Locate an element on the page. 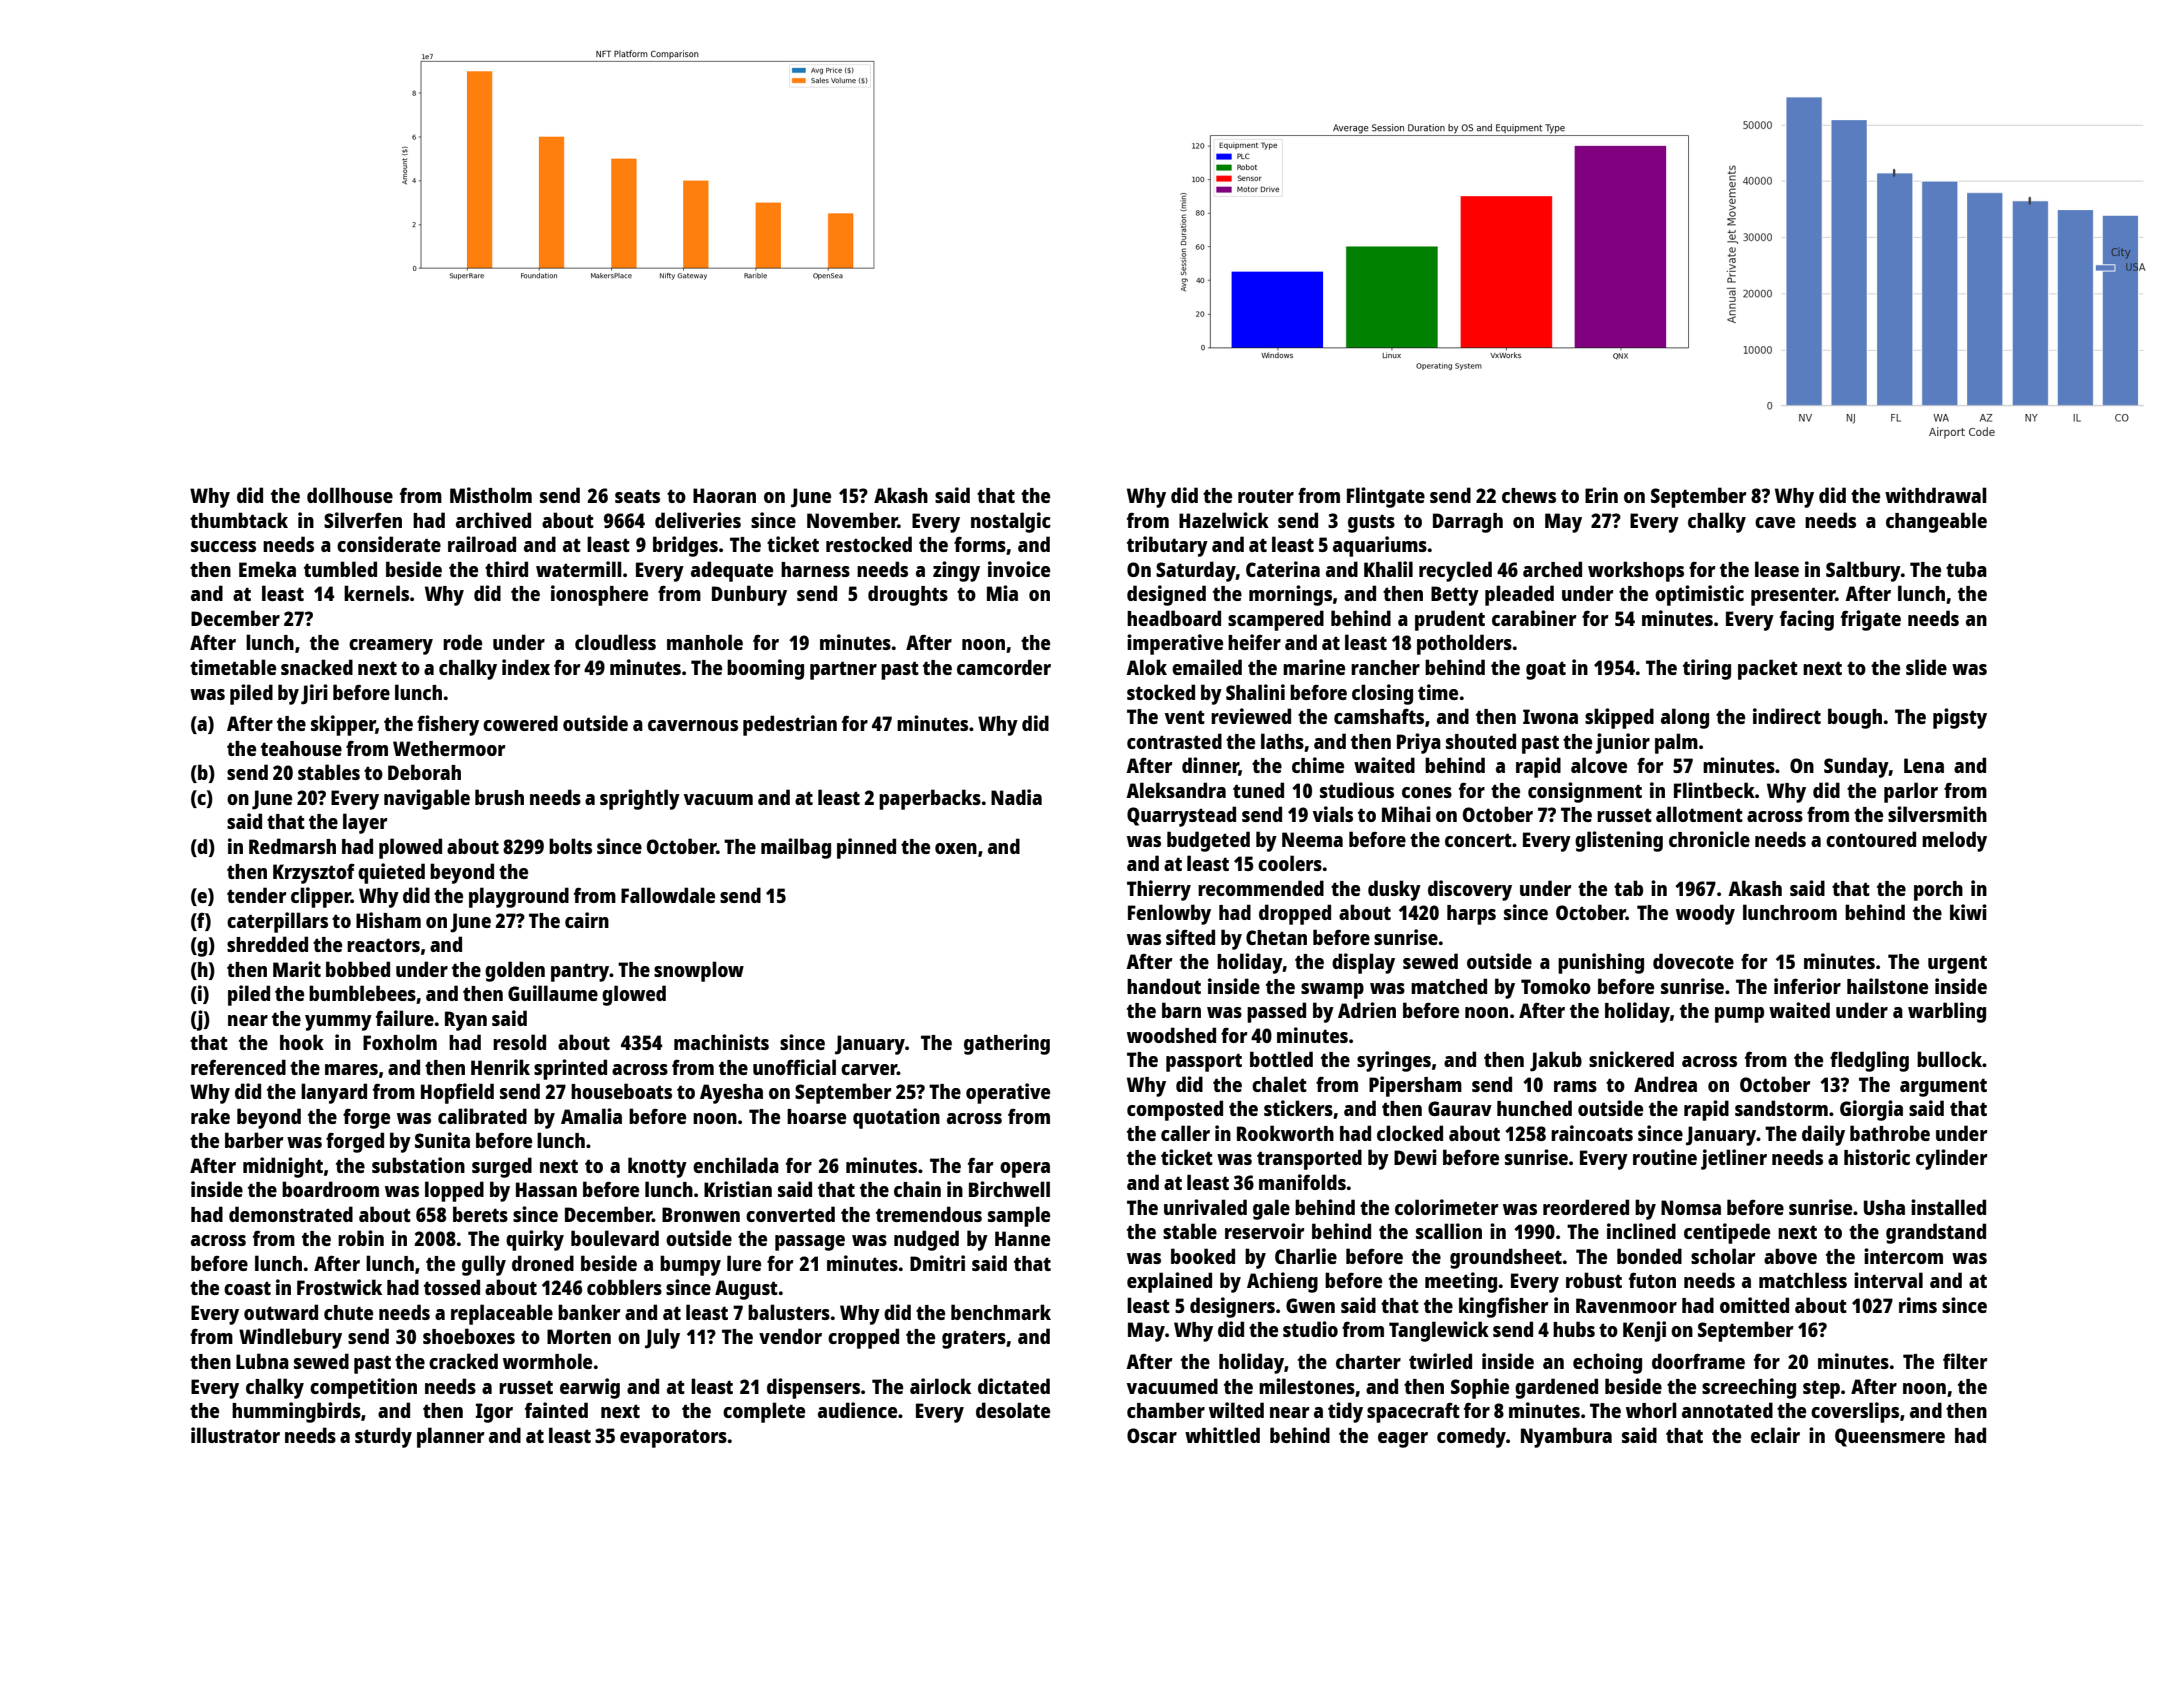 Image resolution: width=2178 pixels, height=1683 pixels. Emeka is located at coordinates (267, 569).
